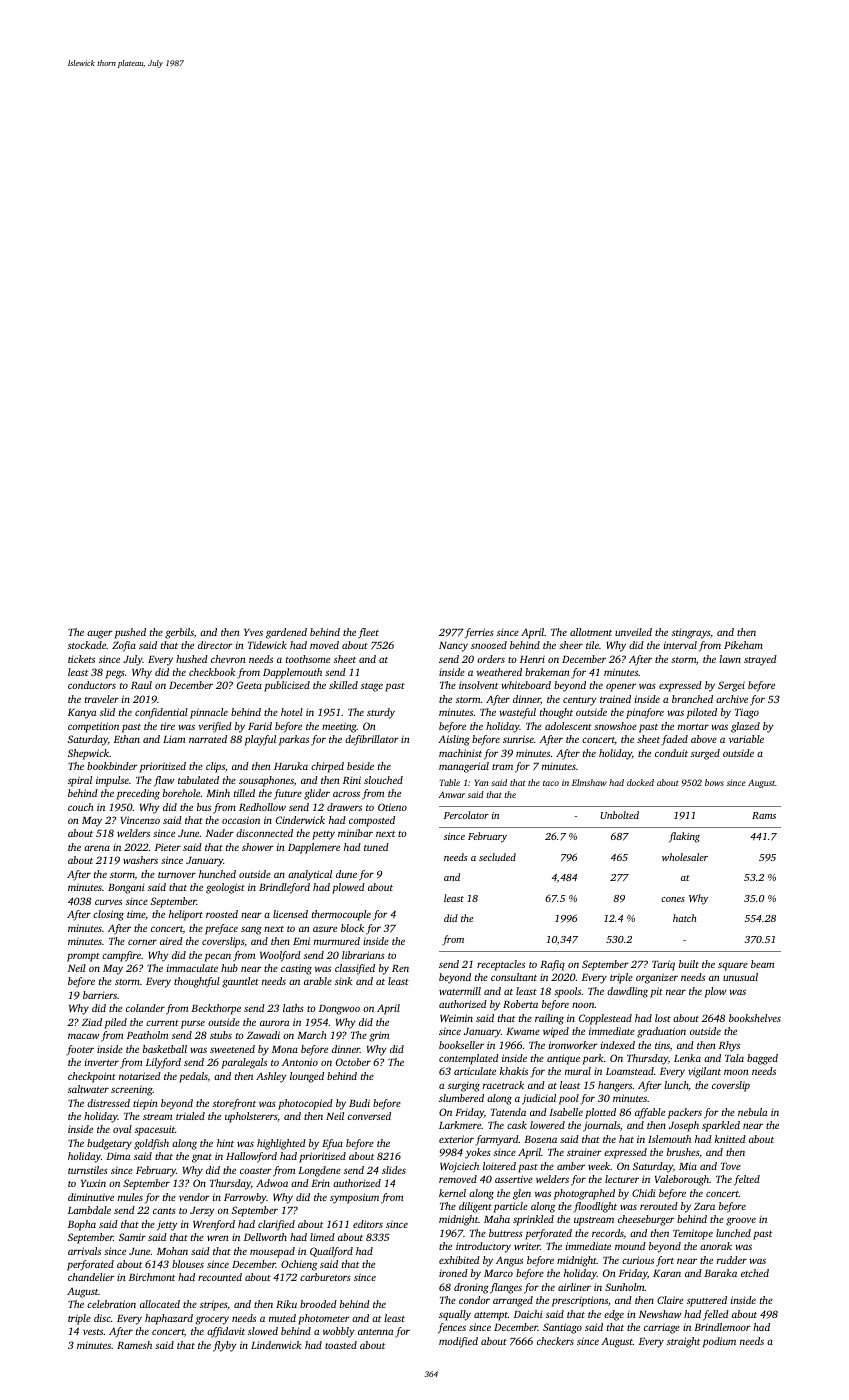 The height and width of the screenshot is (1400, 849). Describe the element at coordinates (746, 739) in the screenshot. I see `variable` at that location.
